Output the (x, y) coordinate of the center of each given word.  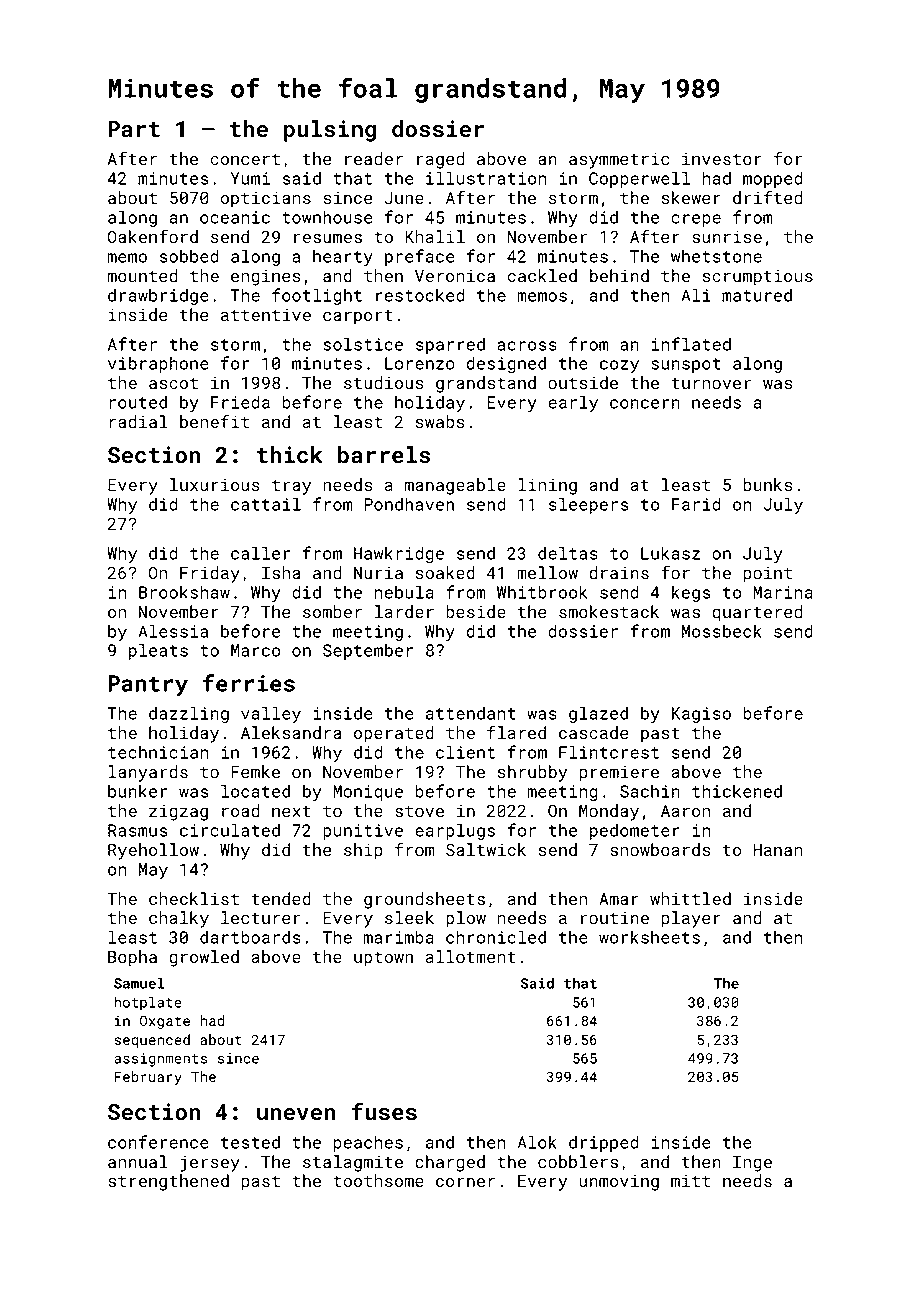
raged (440, 160)
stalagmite (353, 1163)
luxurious (215, 484)
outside (583, 382)
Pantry (148, 686)
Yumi (250, 178)
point (767, 575)
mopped (772, 179)
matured (757, 295)
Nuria (378, 573)
